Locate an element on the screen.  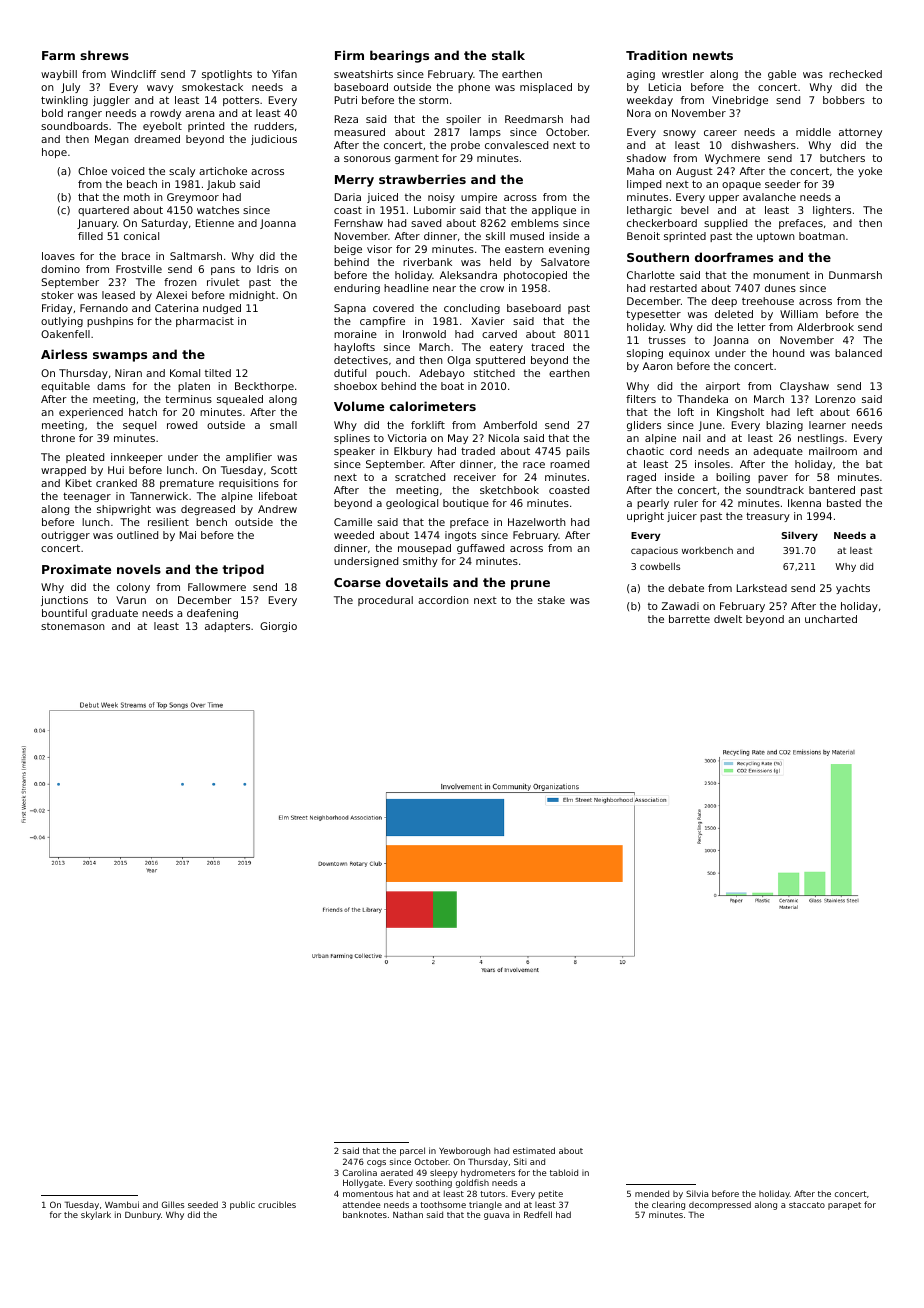
procedural is located at coordinates (385, 601).
